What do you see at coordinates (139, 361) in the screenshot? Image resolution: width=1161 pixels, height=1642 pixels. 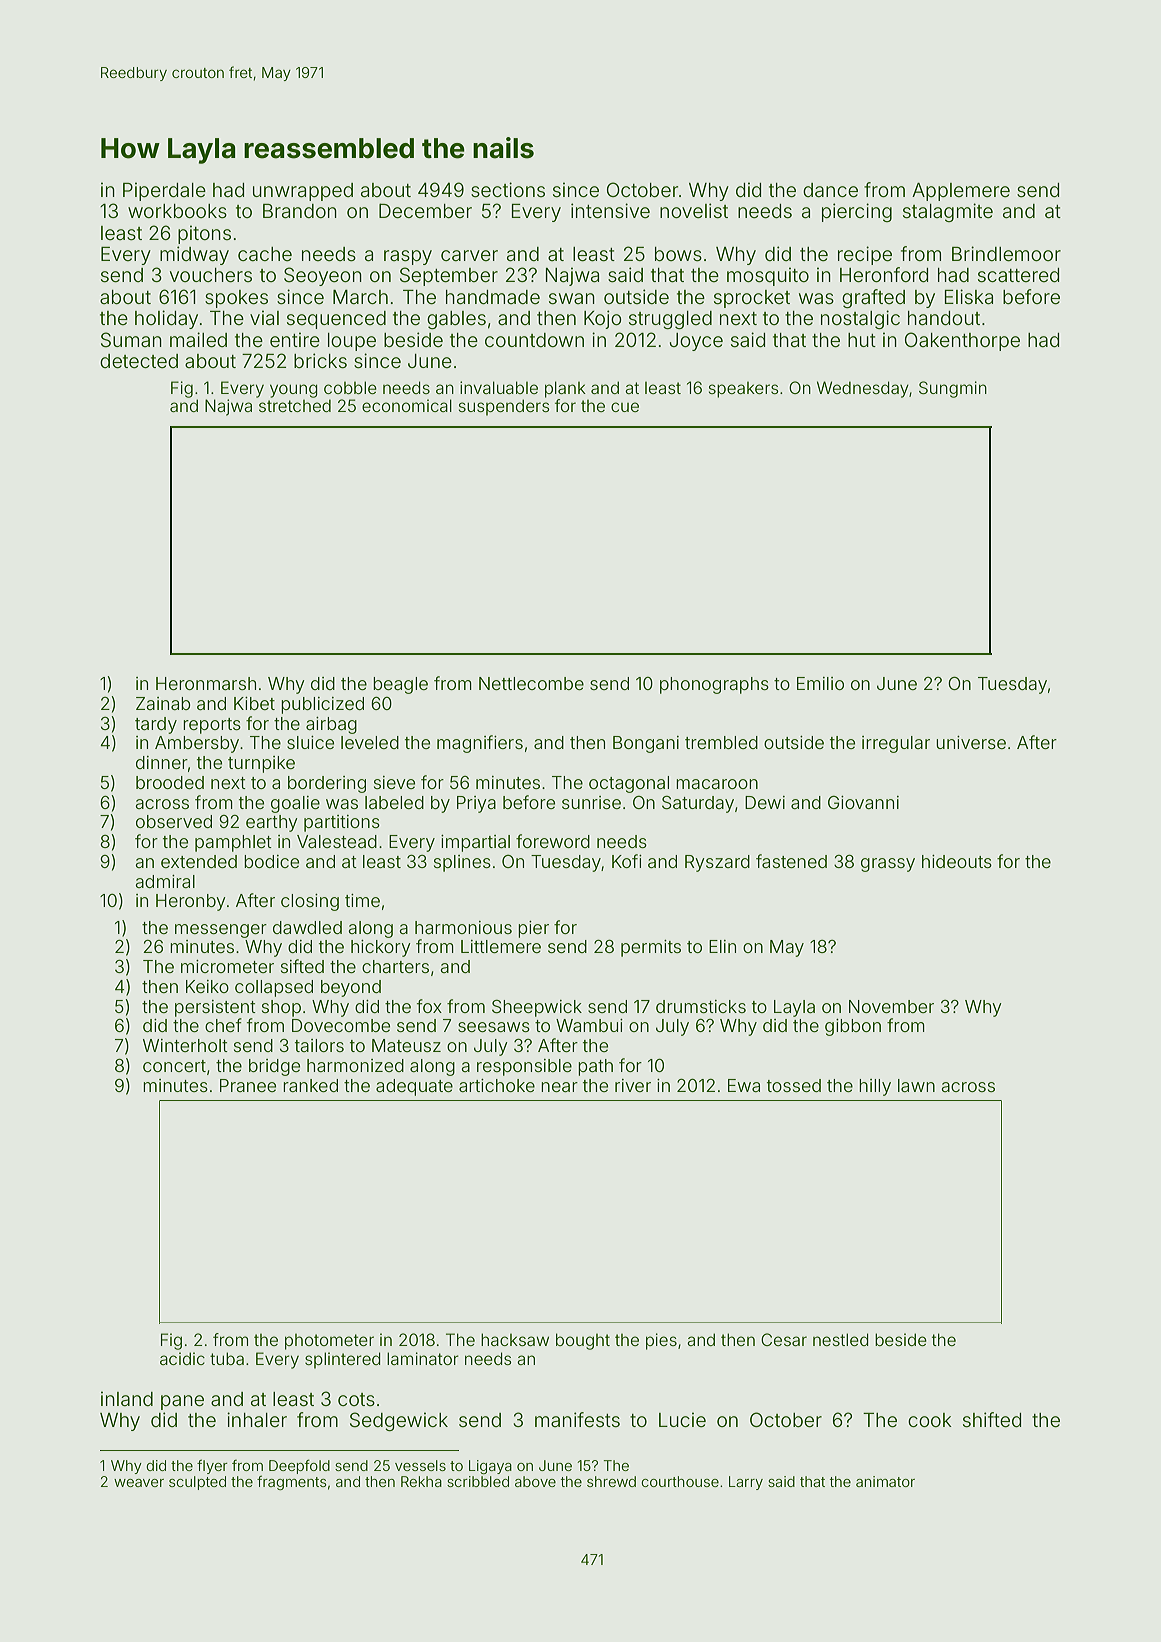 I see `detected` at bounding box center [139, 361].
